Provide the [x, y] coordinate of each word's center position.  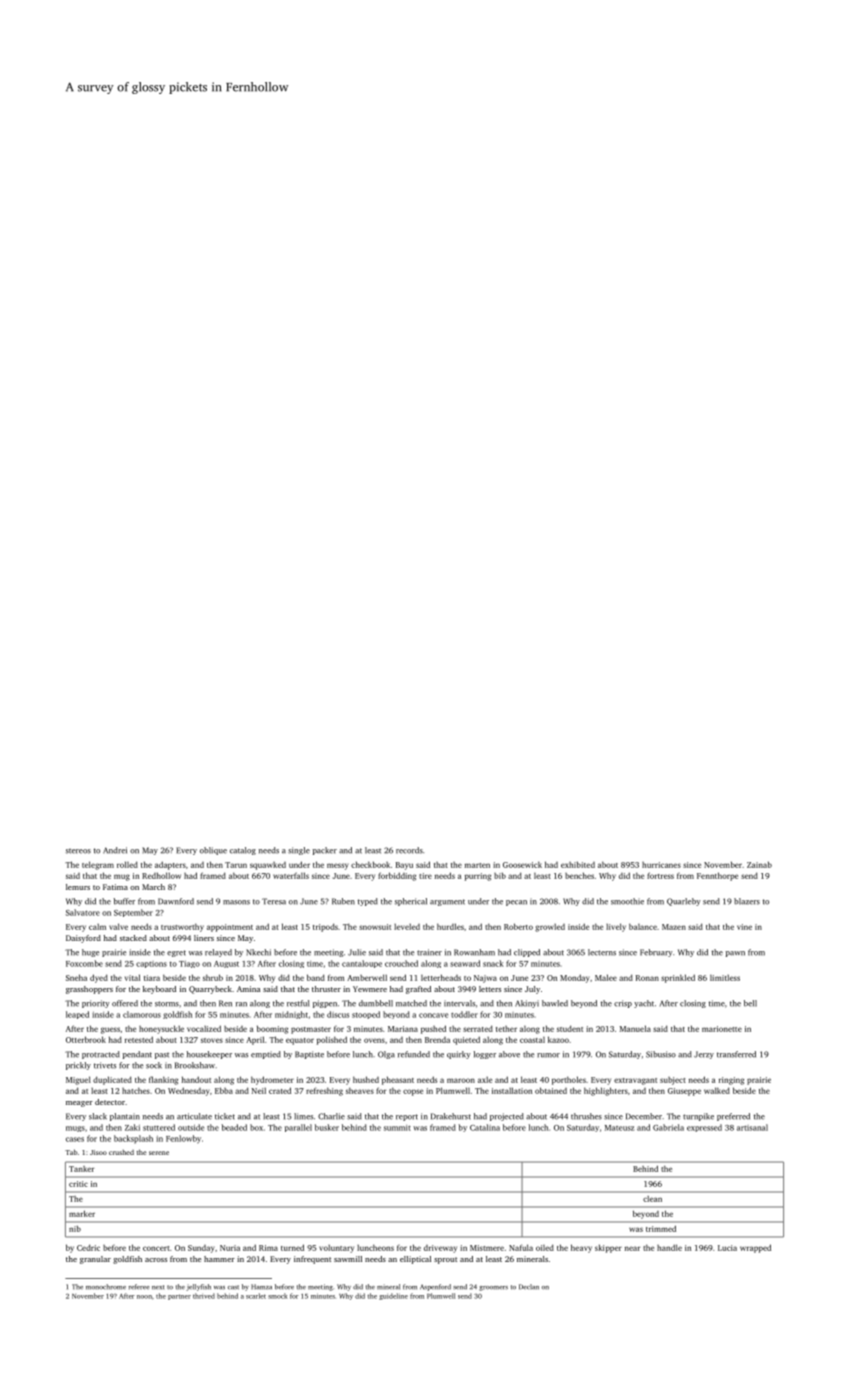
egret [176, 953]
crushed [121, 1152]
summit [397, 1128]
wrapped [755, 1248]
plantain [125, 1117]
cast [233, 1287]
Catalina [485, 1127]
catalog [243, 851]
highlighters [606, 1091]
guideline [393, 1296]
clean [652, 1199]
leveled [407, 927]
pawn [735, 954]
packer [325, 851]
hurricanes [661, 865]
